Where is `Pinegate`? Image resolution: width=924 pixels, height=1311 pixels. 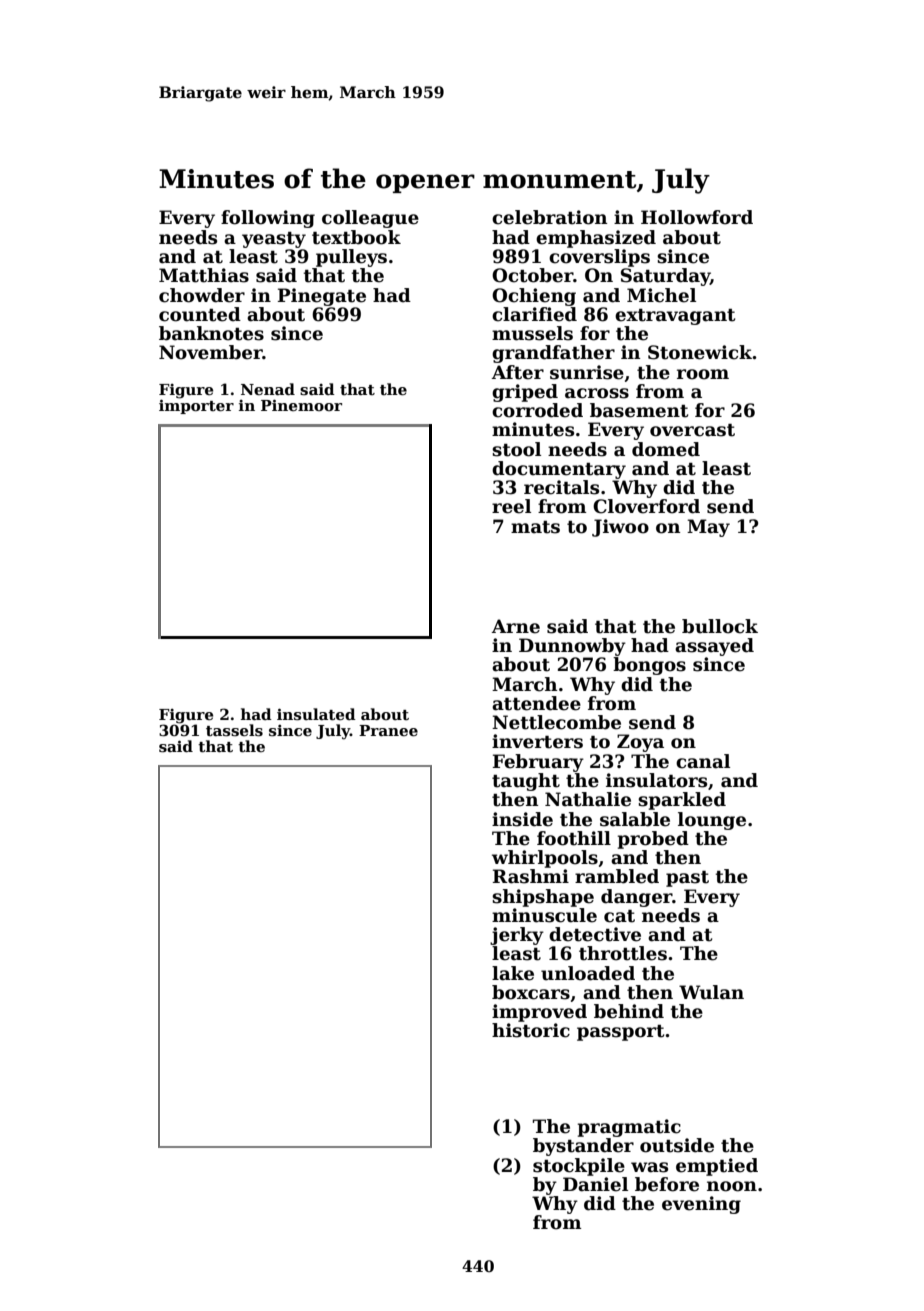
Pinegate is located at coordinates (322, 297).
